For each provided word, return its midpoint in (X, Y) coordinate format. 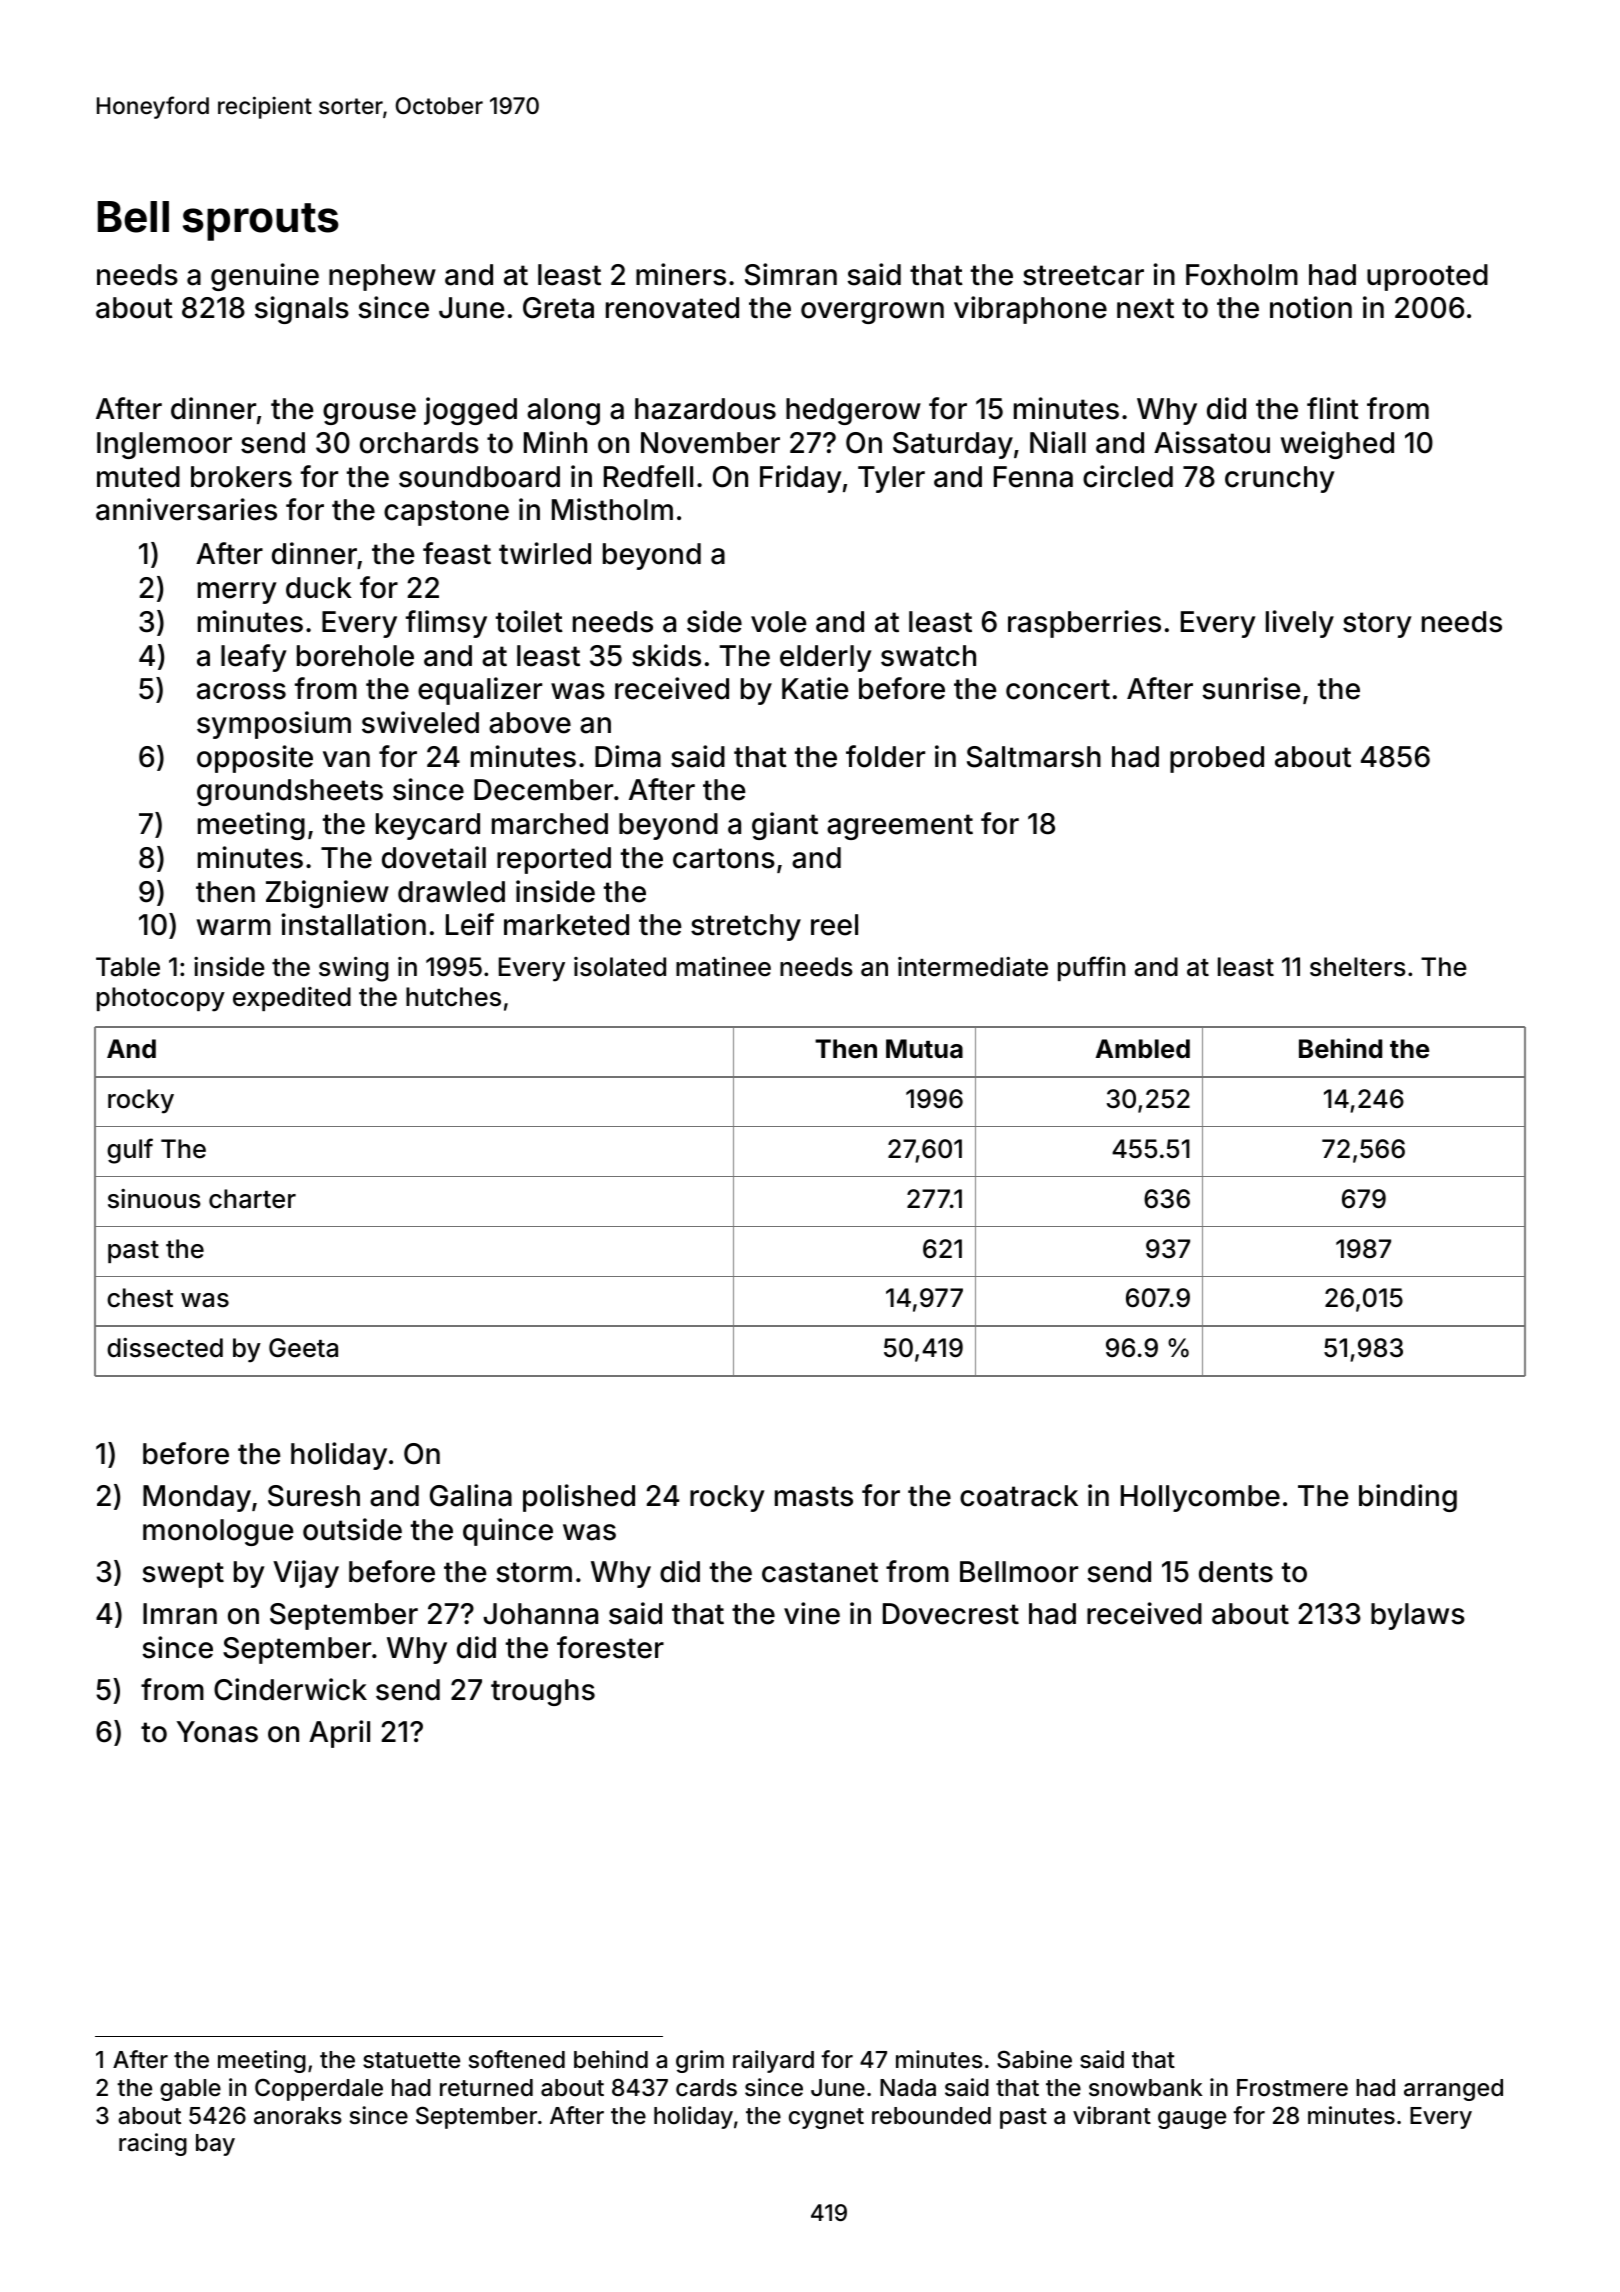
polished (579, 1498)
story (1377, 625)
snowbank (1145, 2088)
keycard (428, 826)
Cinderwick (290, 1689)
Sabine (1034, 2059)
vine (812, 1613)
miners (681, 274)
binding (1408, 1498)
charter (252, 1199)
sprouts (261, 222)
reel (834, 925)
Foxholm (1242, 275)
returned (486, 2088)
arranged (1453, 2090)
